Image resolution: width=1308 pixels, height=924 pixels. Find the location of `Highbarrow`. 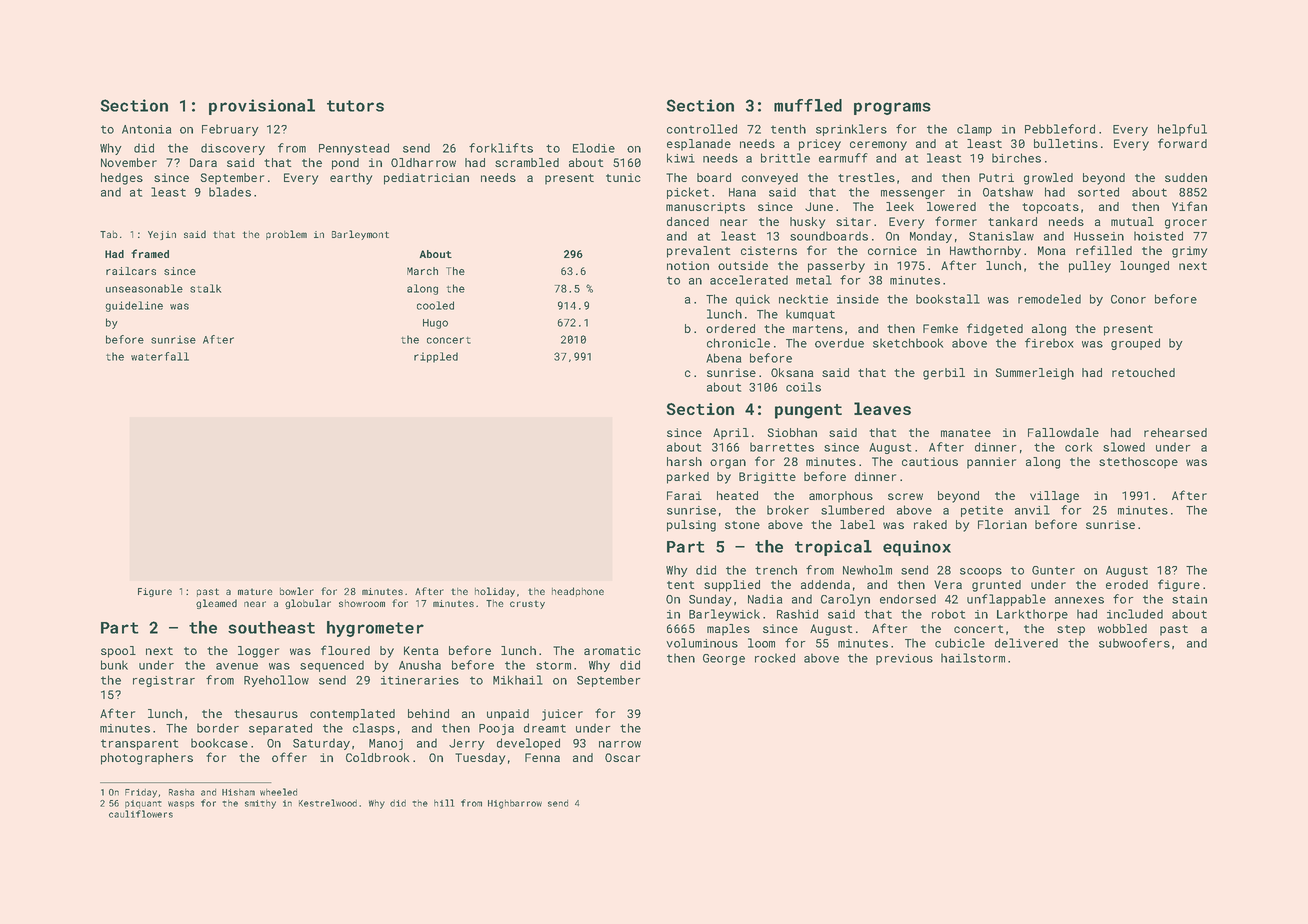

Highbarrow is located at coordinates (515, 804).
